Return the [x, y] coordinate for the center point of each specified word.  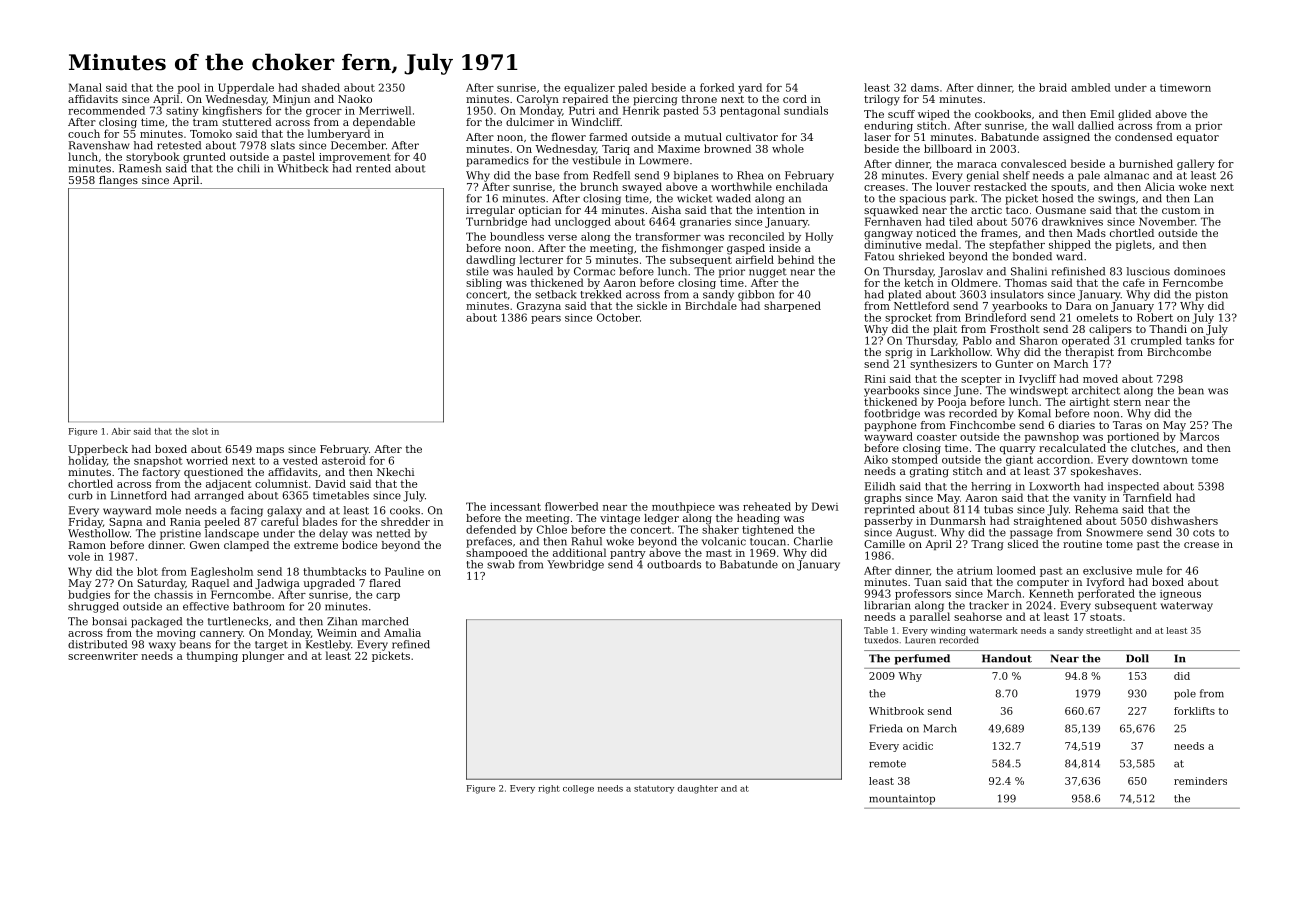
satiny [182, 112]
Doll [1137, 658]
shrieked [921, 256]
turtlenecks [238, 621]
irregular [490, 211]
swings [1116, 199]
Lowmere [664, 160]
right [549, 789]
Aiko [876, 459]
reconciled [757, 236]
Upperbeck [98, 450]
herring [991, 487]
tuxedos [881, 640]
